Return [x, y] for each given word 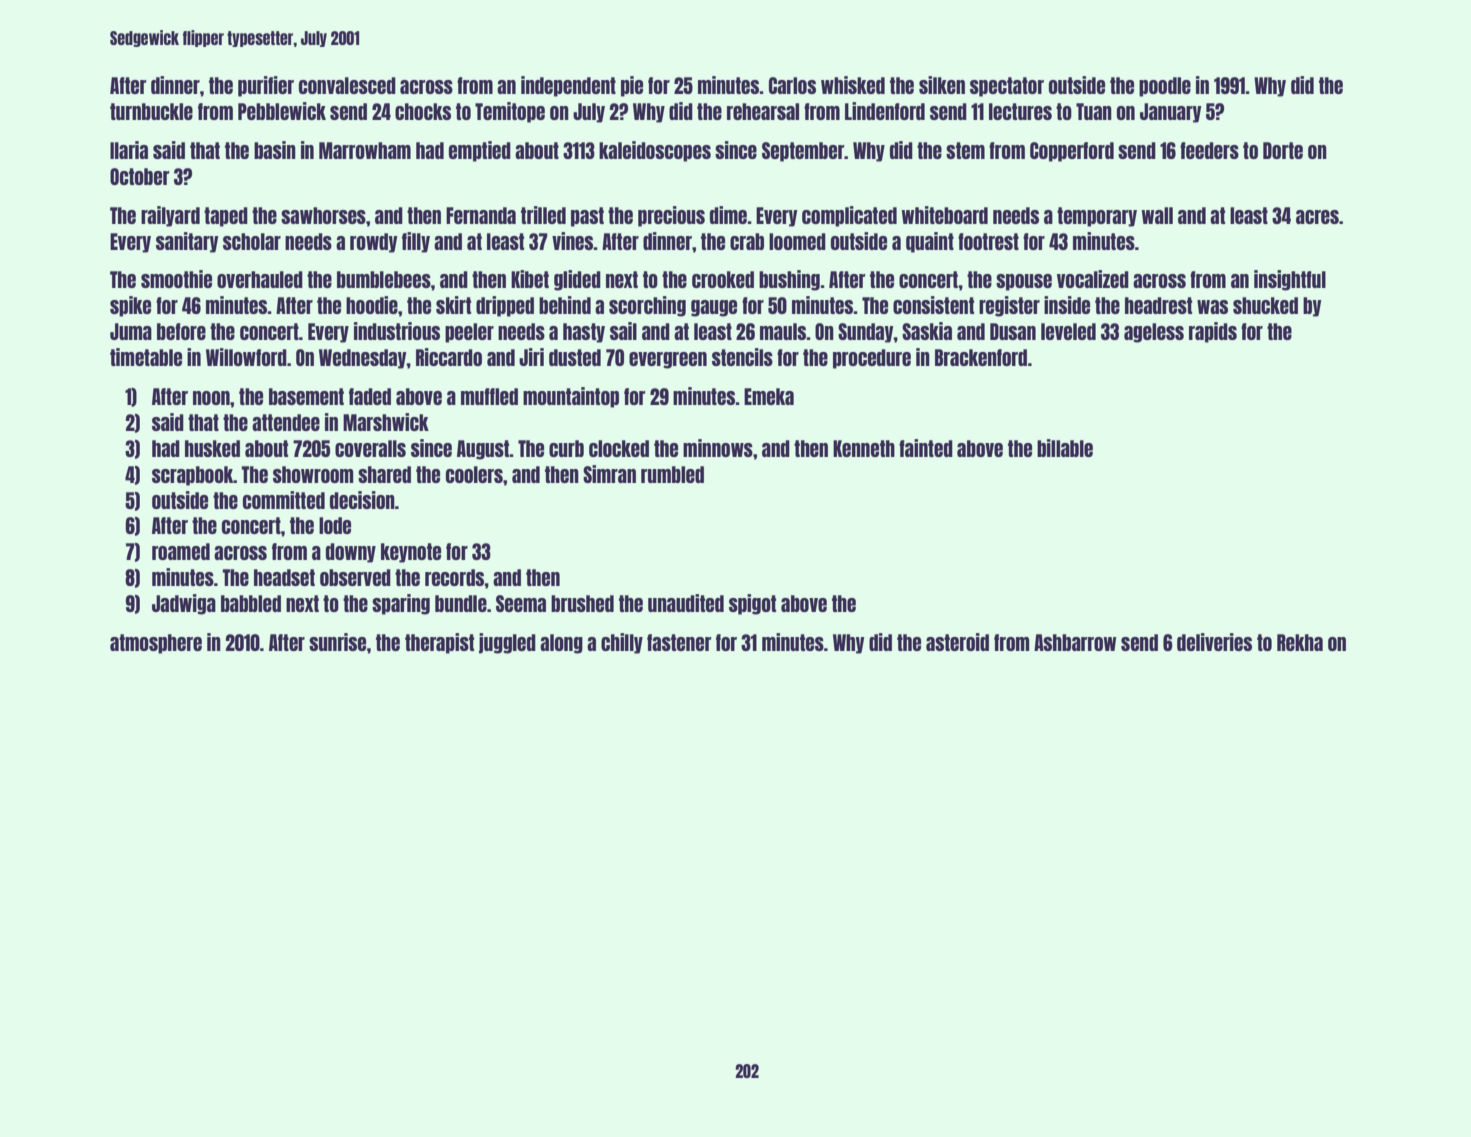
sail [623, 331]
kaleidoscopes [655, 151]
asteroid [957, 642]
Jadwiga [184, 604]
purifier [266, 86]
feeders [1209, 150]
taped [226, 217]
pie [632, 86]
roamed [181, 551]
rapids [1213, 332]
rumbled [672, 474]
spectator [1007, 87]
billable [1065, 448]
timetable [146, 357]
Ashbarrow [1075, 642]
